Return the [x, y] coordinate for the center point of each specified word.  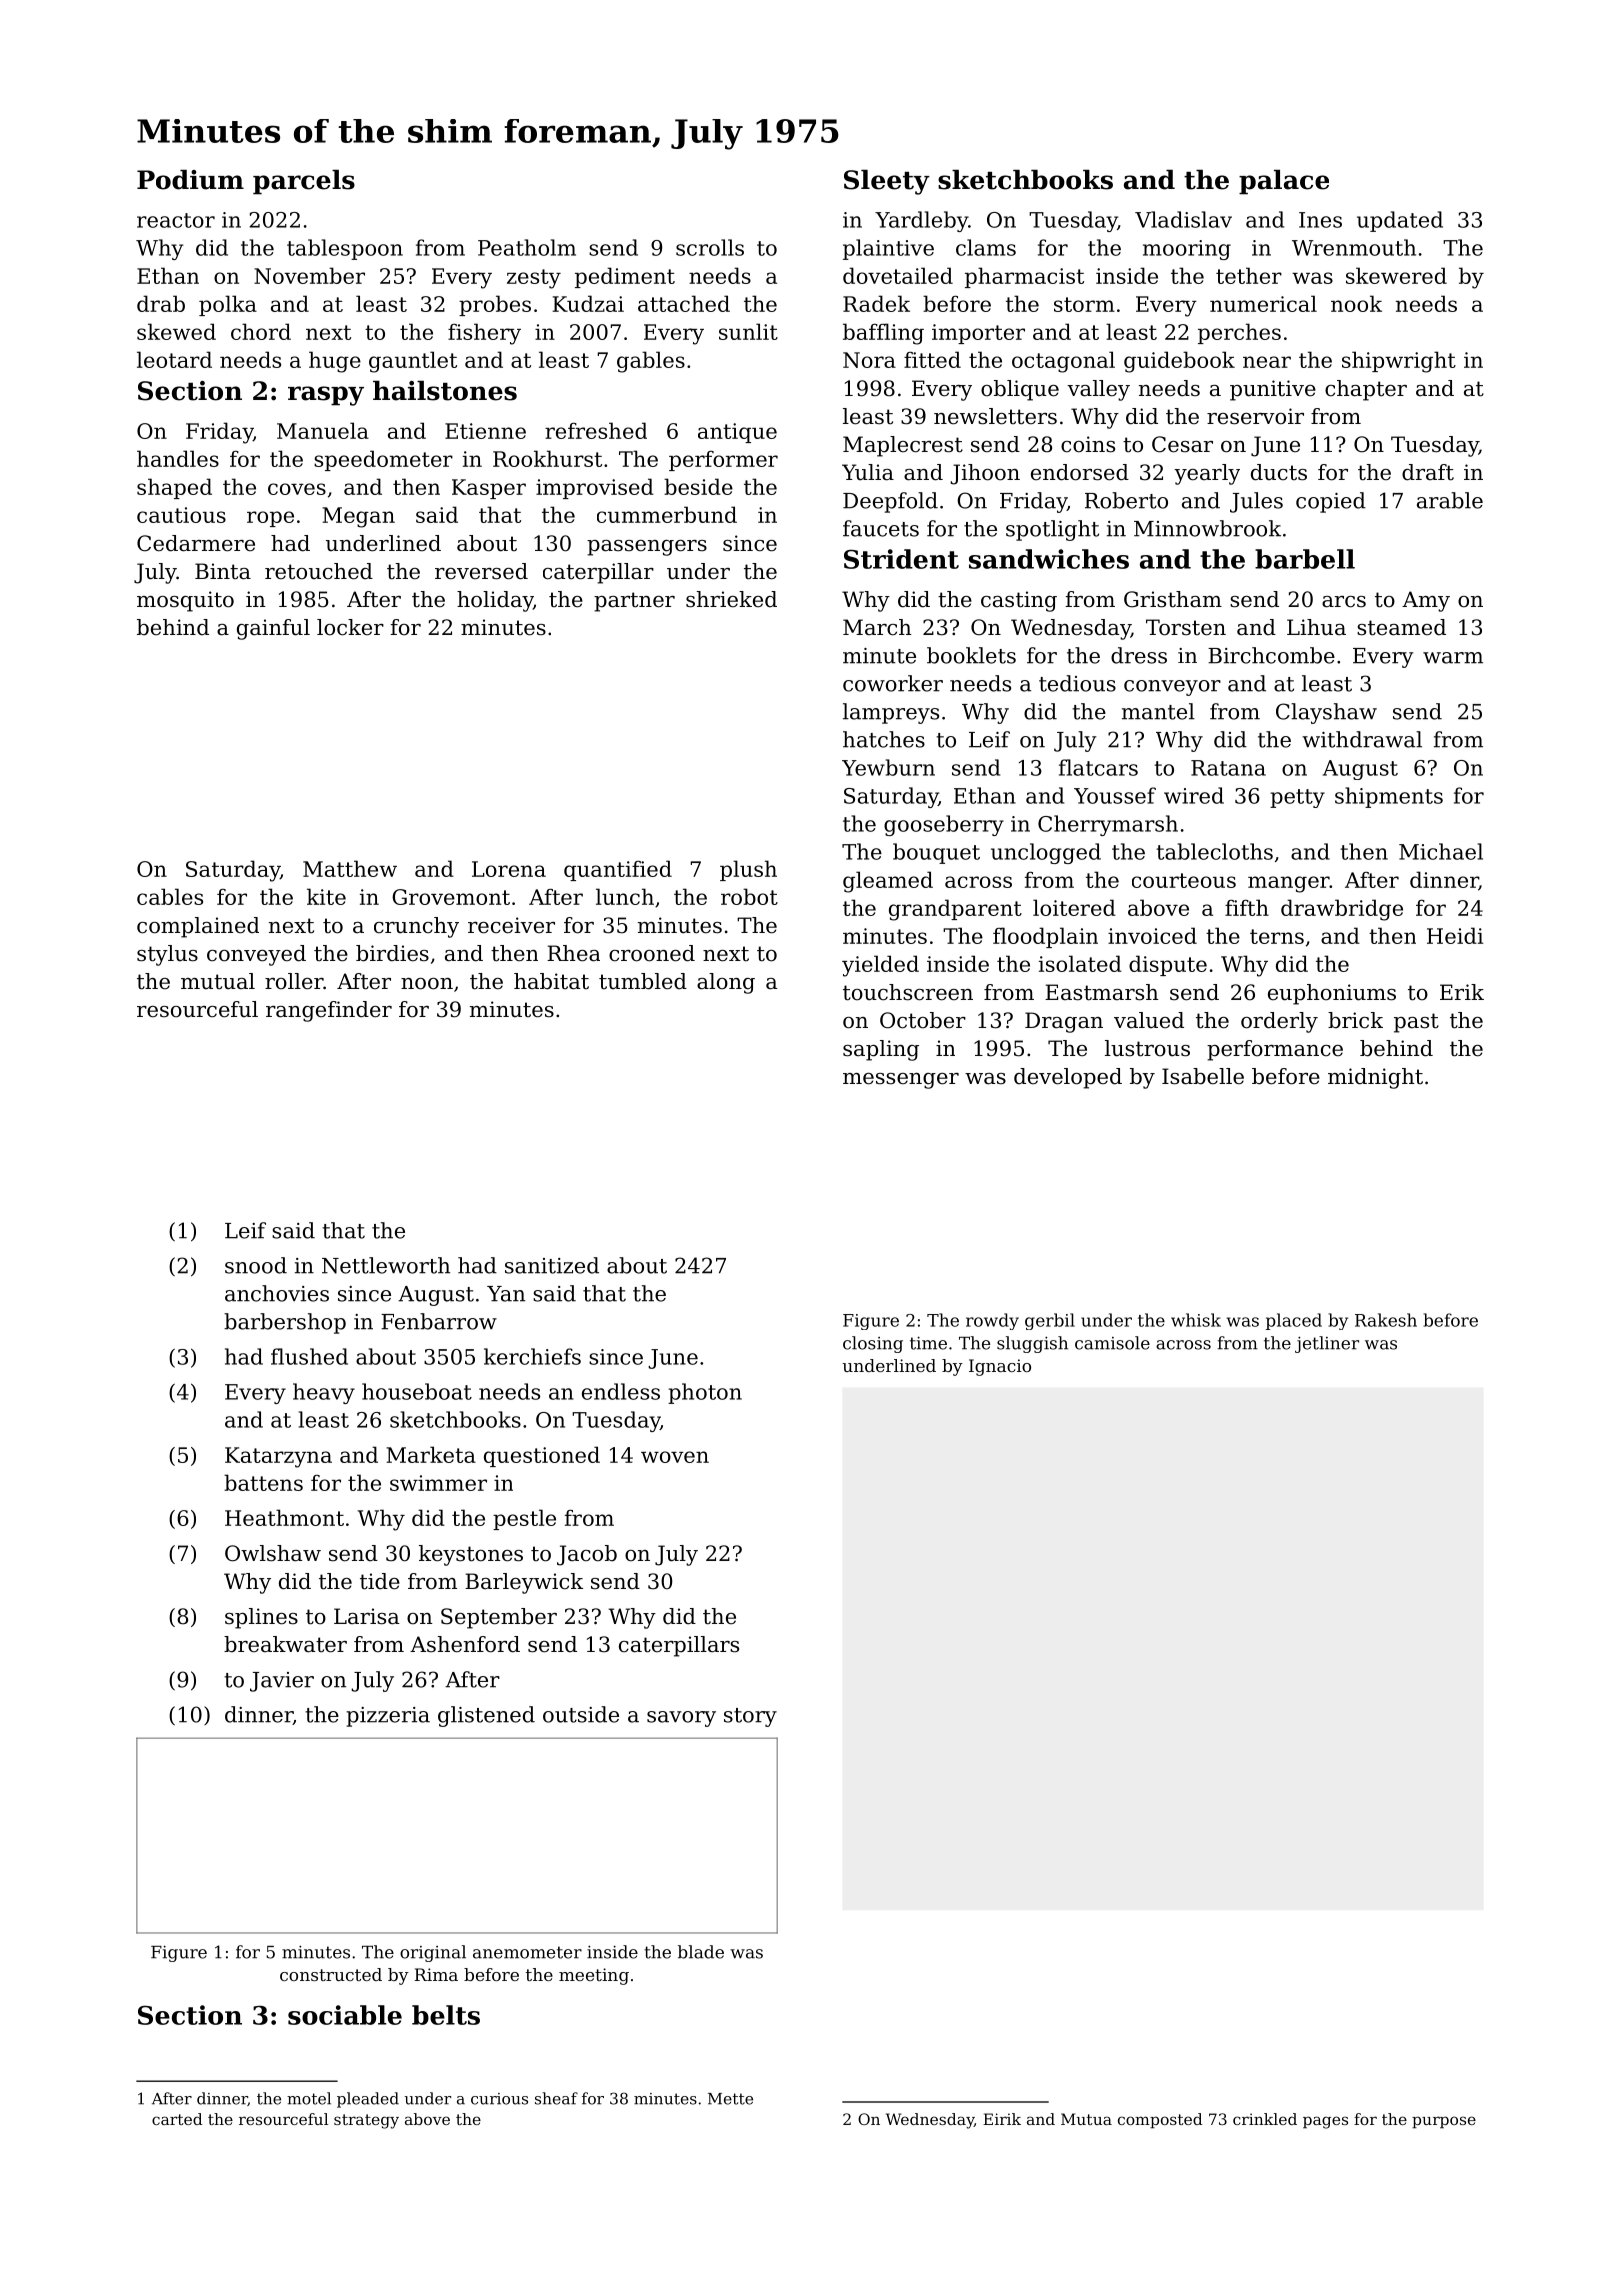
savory [681, 1719]
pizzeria [388, 1717]
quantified [618, 870]
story [750, 1717]
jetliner [1327, 1344]
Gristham [1173, 599]
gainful [273, 629]
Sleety [887, 182]
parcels [304, 182]
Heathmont [284, 1517]
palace [1284, 182]
